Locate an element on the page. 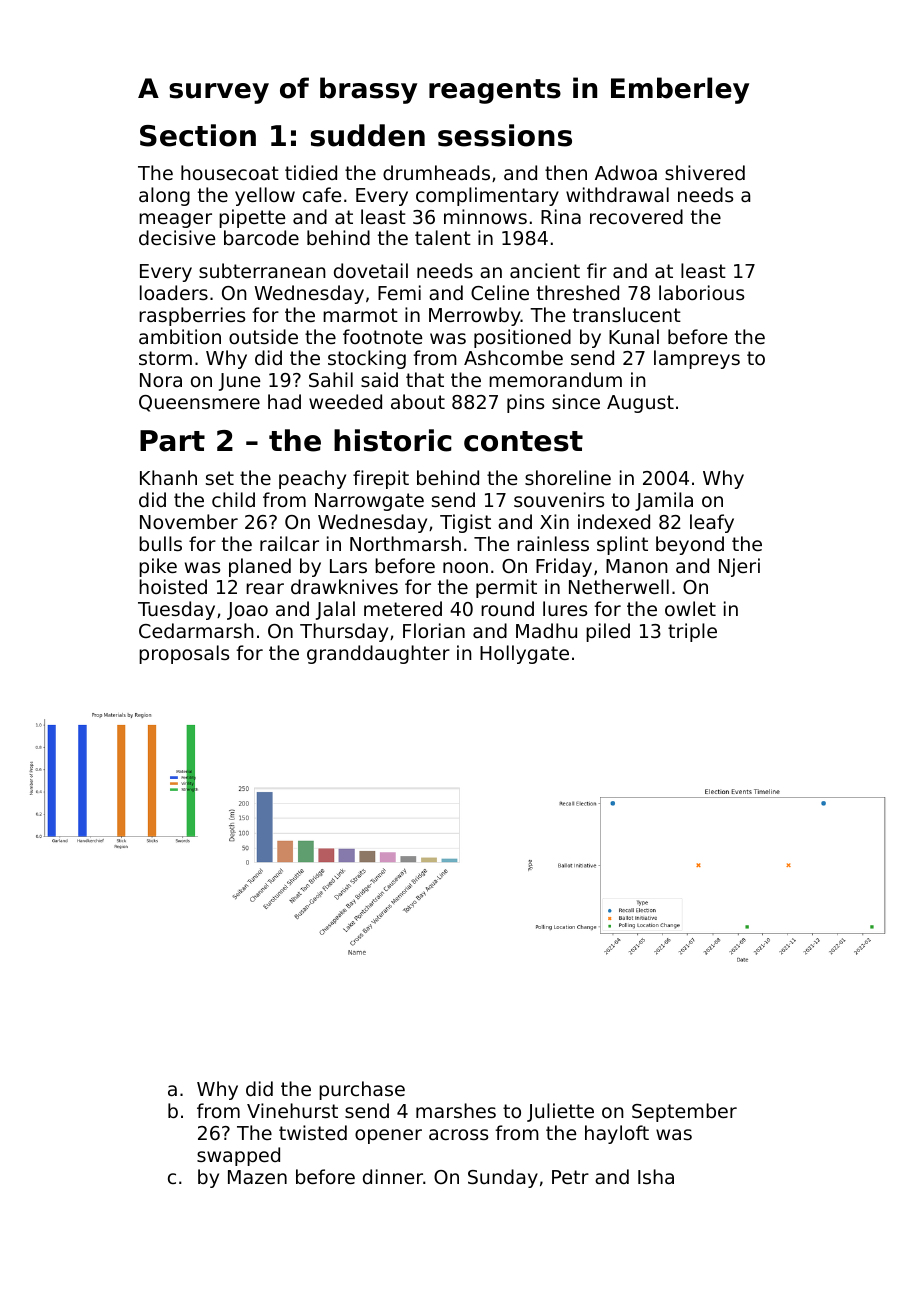 This image has height=1316, width=908. Cedarmarsh is located at coordinates (196, 630).
